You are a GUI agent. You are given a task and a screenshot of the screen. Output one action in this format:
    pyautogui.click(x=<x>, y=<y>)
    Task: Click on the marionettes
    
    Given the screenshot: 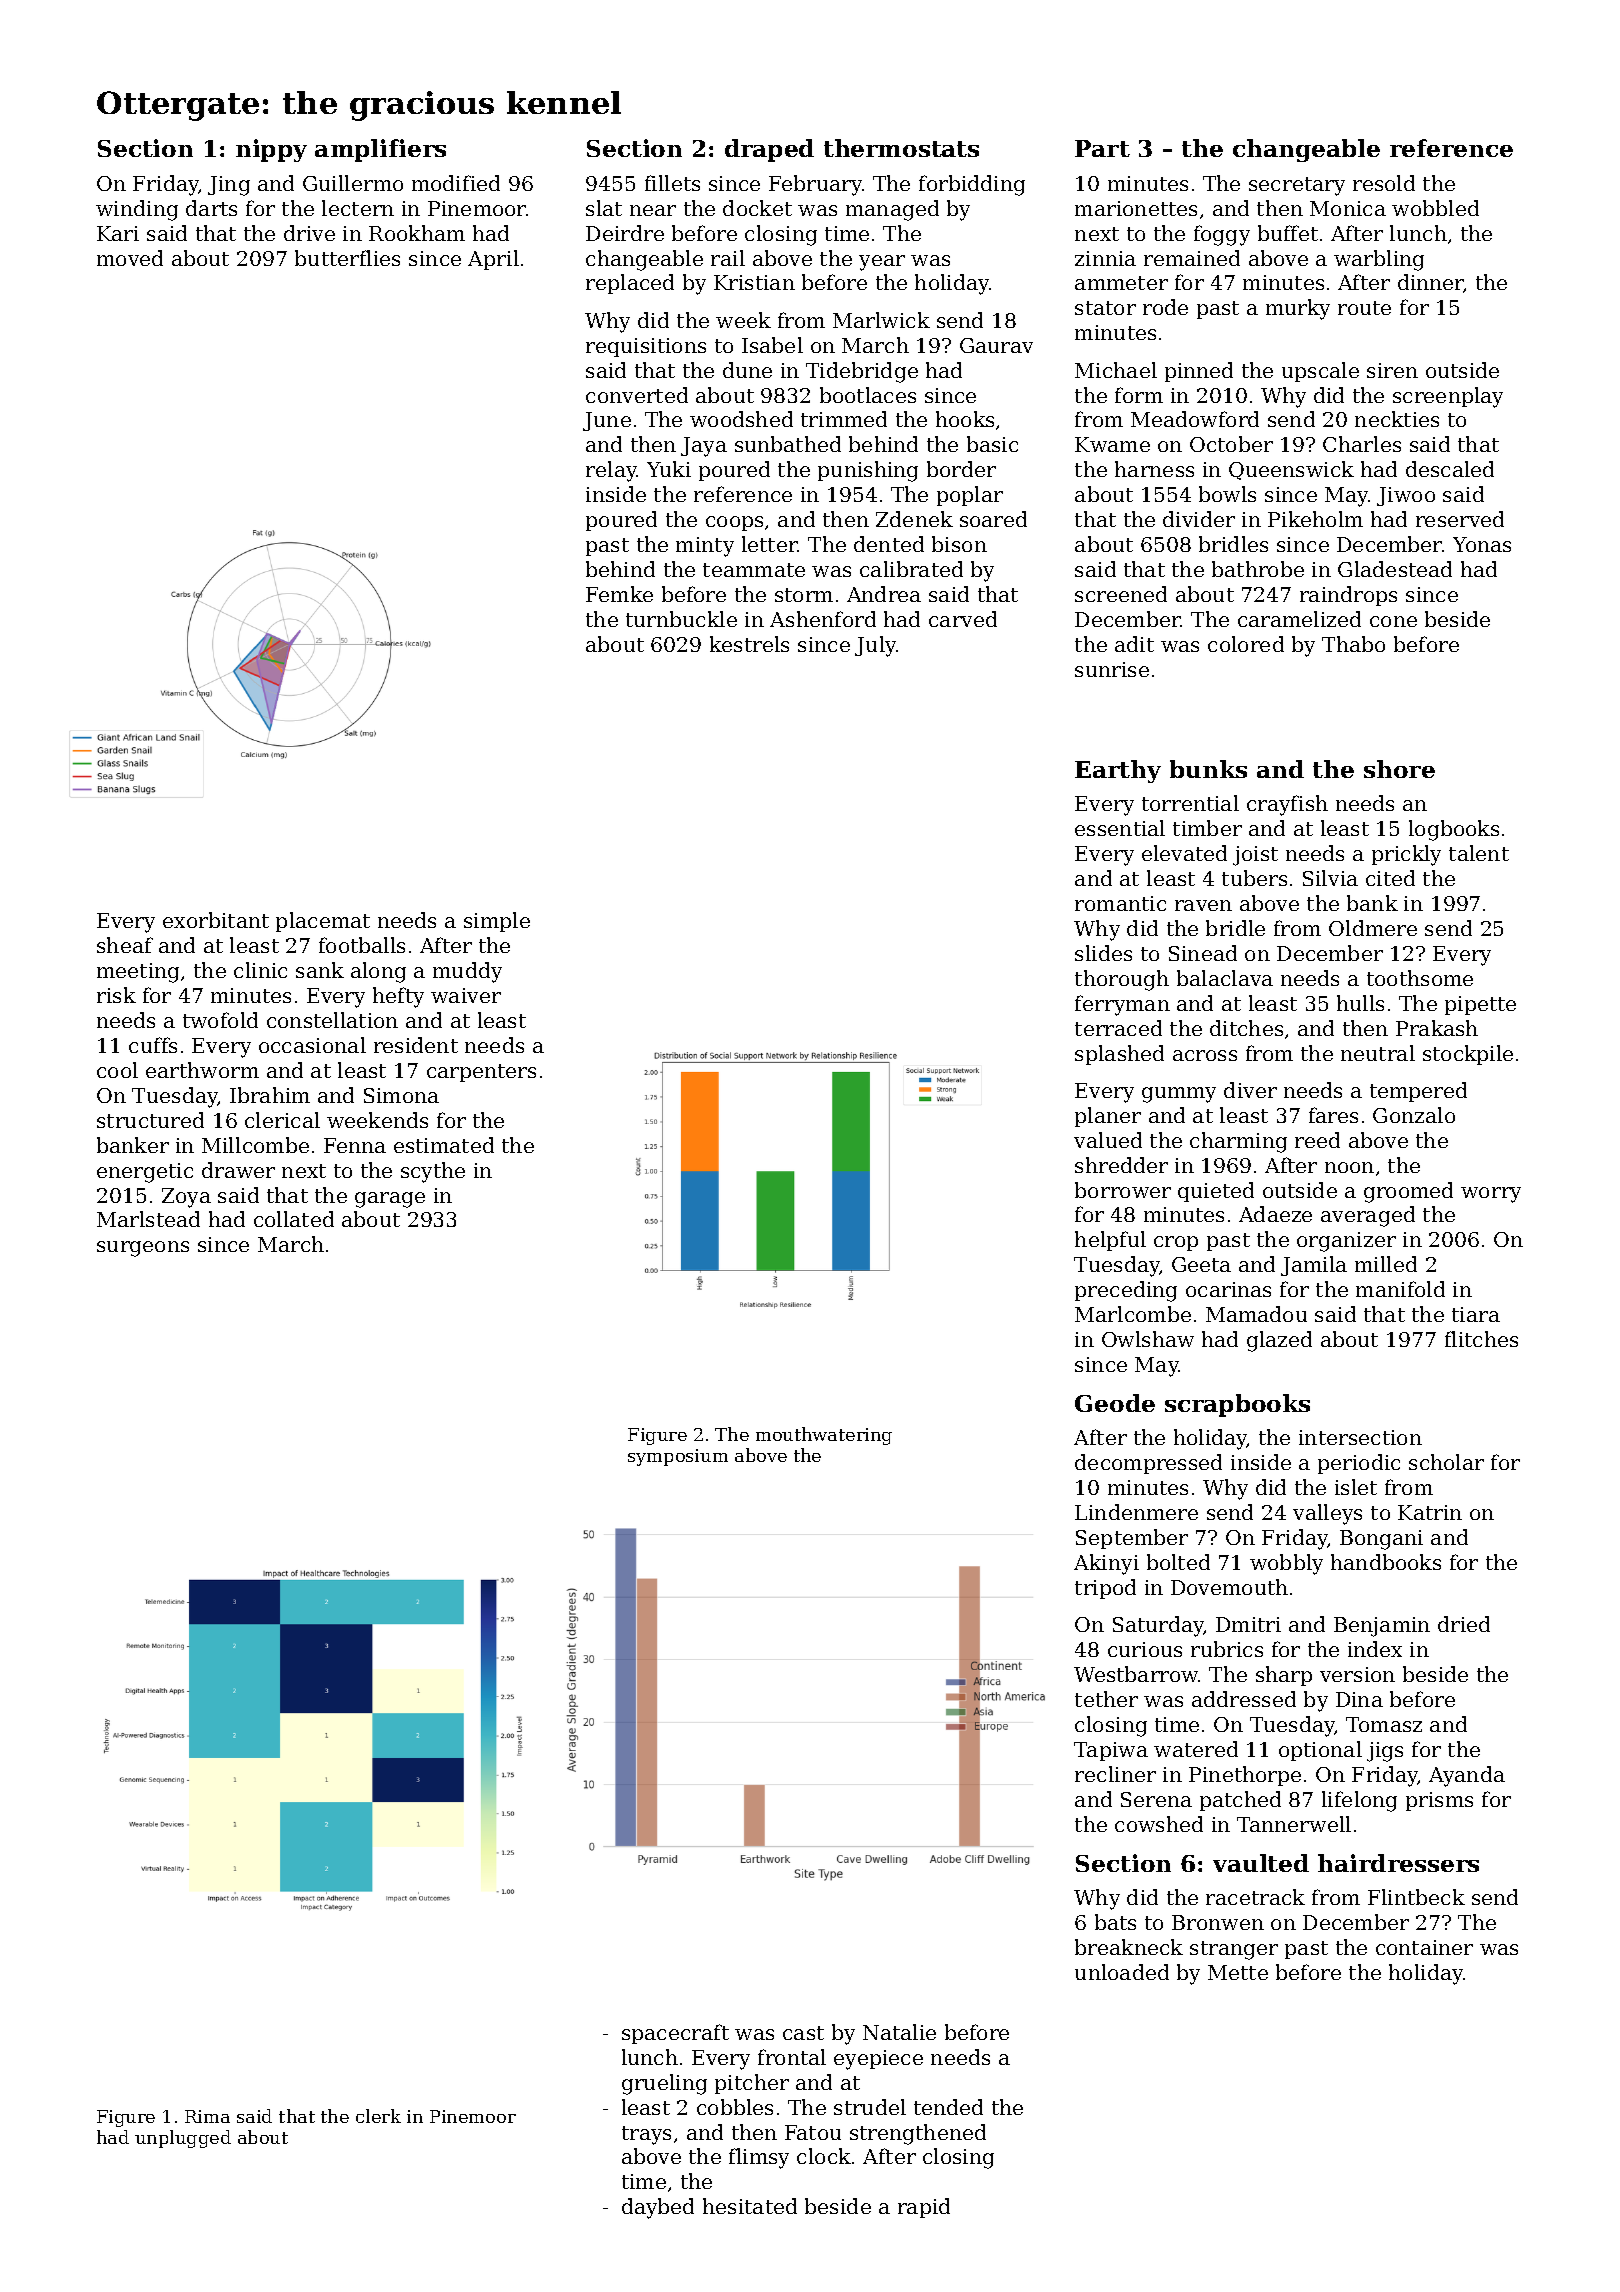 What is the action you would take?
    pyautogui.click(x=1136, y=208)
